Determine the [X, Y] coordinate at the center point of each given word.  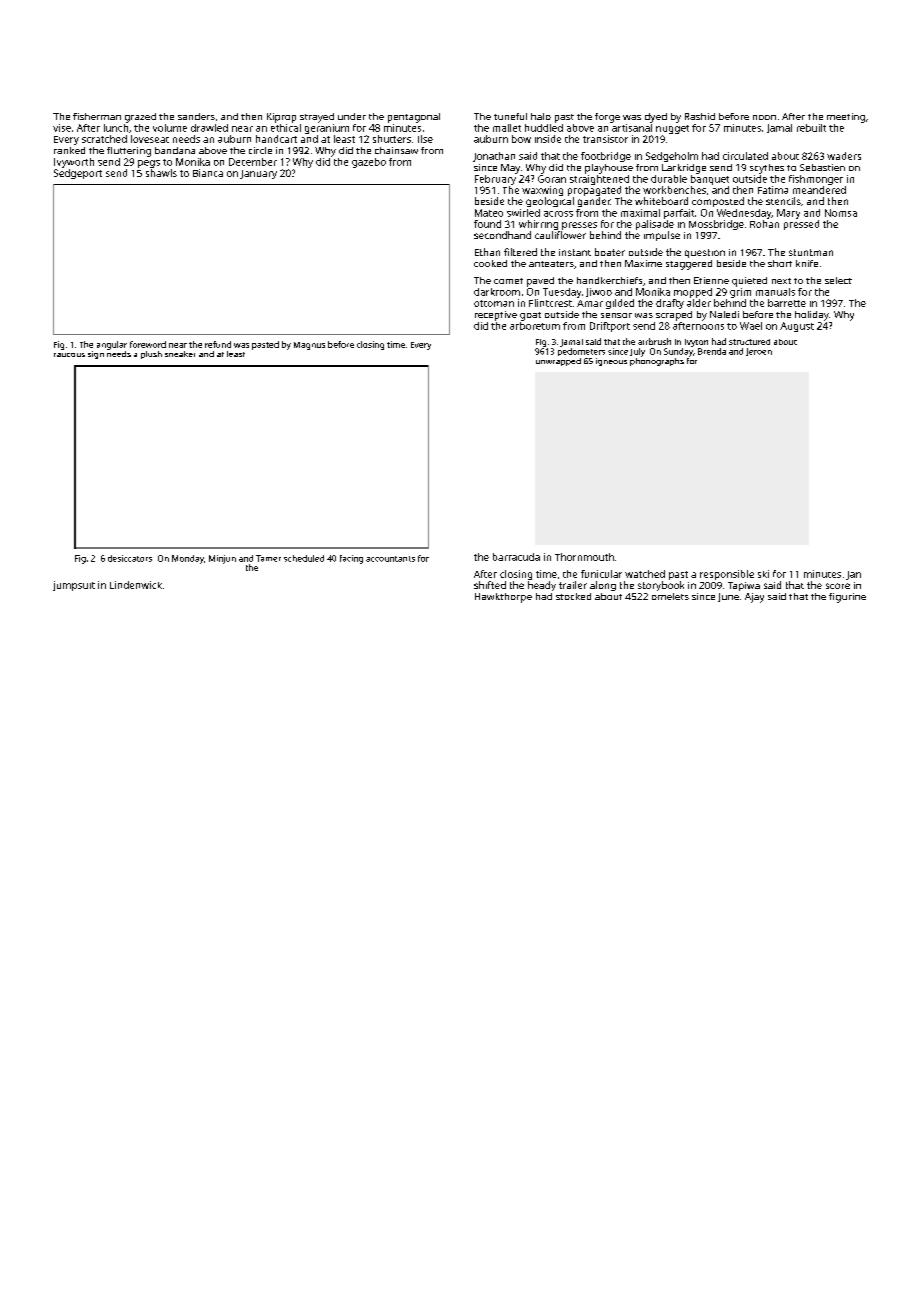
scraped [674, 316]
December [253, 162]
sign [96, 355]
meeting [846, 118]
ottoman [494, 303]
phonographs [657, 362]
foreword [148, 344]
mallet [507, 128]
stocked [573, 596]
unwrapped [558, 362]
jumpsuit [74, 586]
